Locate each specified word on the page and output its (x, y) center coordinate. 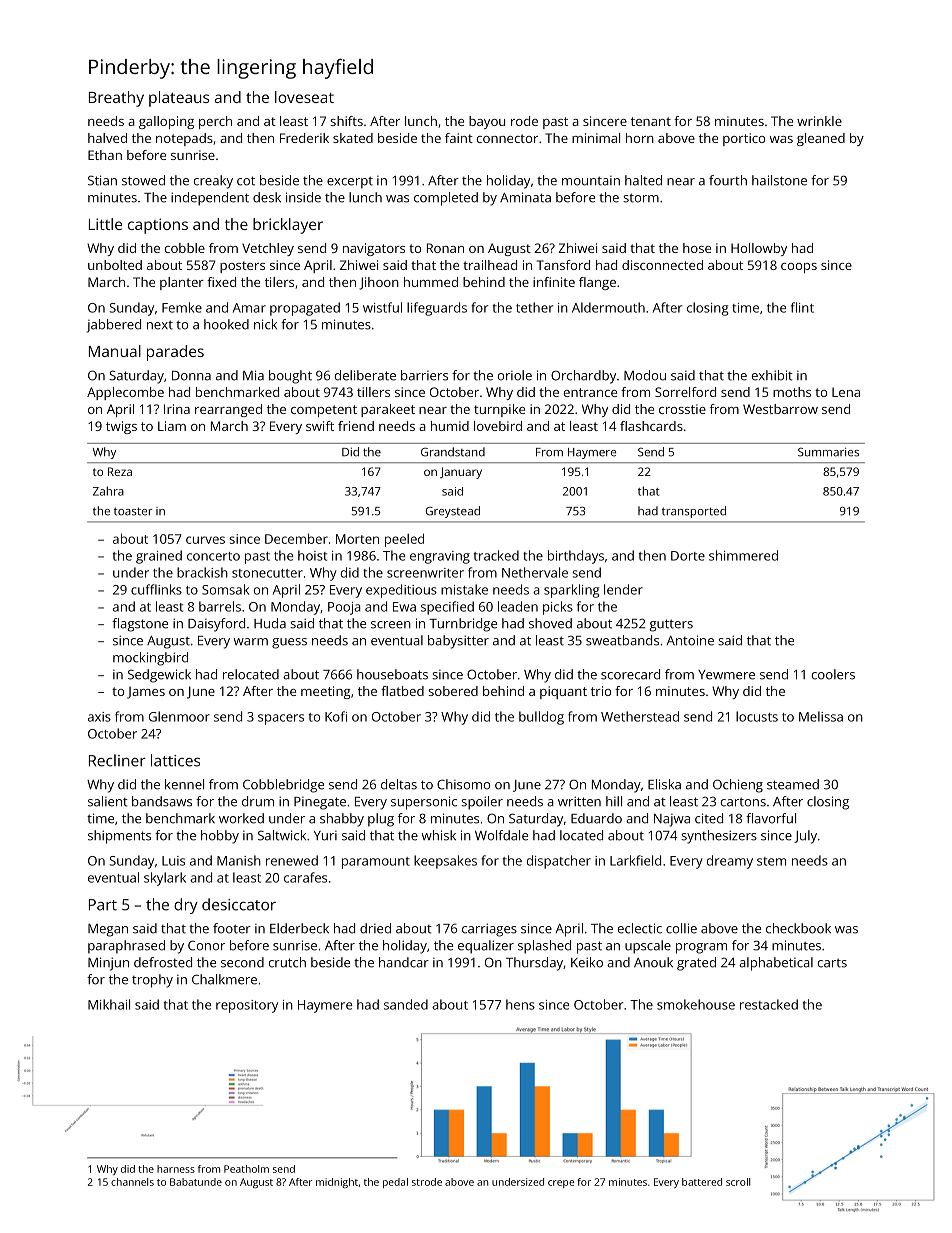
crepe (561, 1184)
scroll (738, 1182)
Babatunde (196, 1182)
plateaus (179, 99)
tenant (651, 121)
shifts (346, 121)
